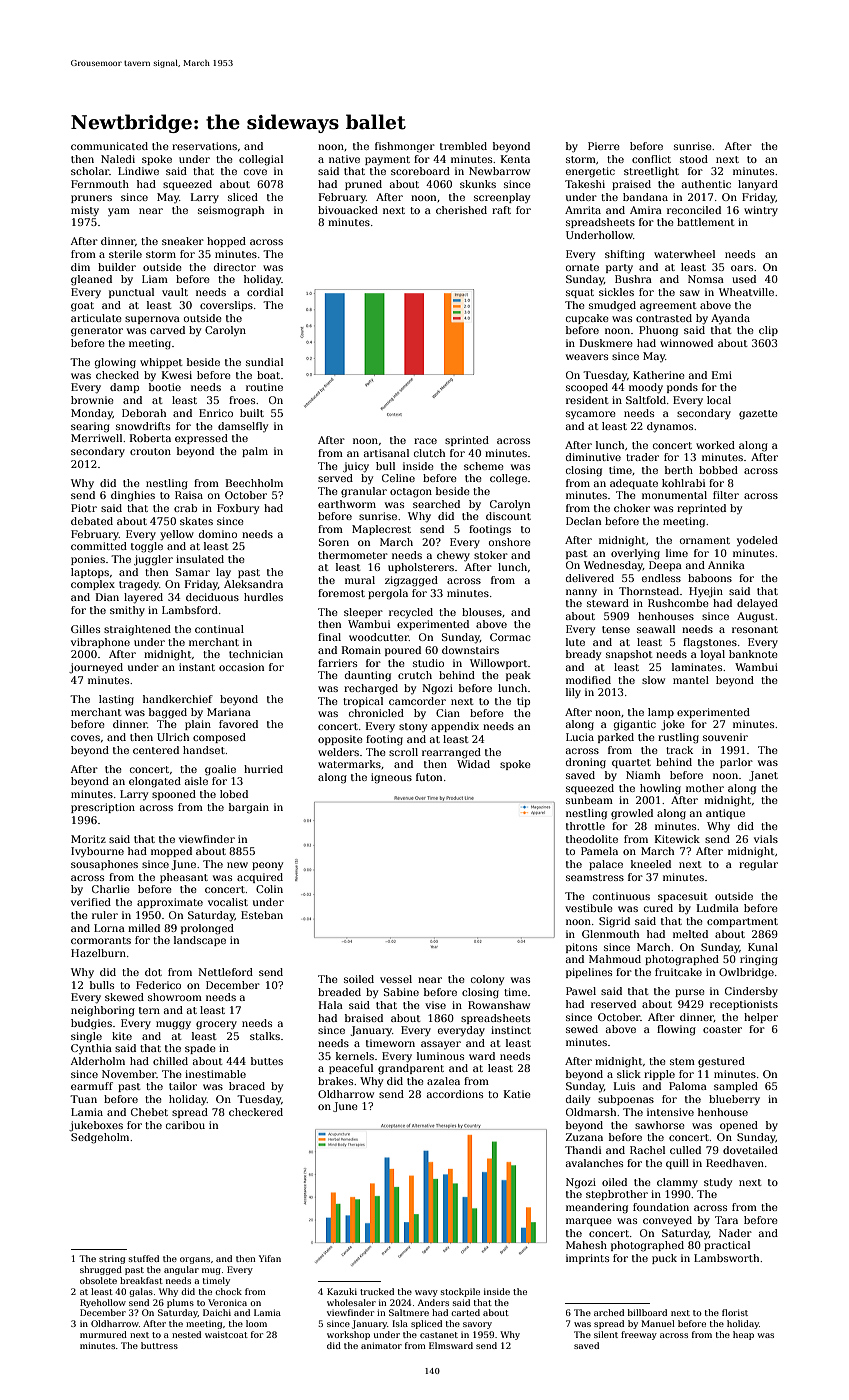  Describe the element at coordinates (629, 655) in the screenshot. I see `snapshot` at that location.
